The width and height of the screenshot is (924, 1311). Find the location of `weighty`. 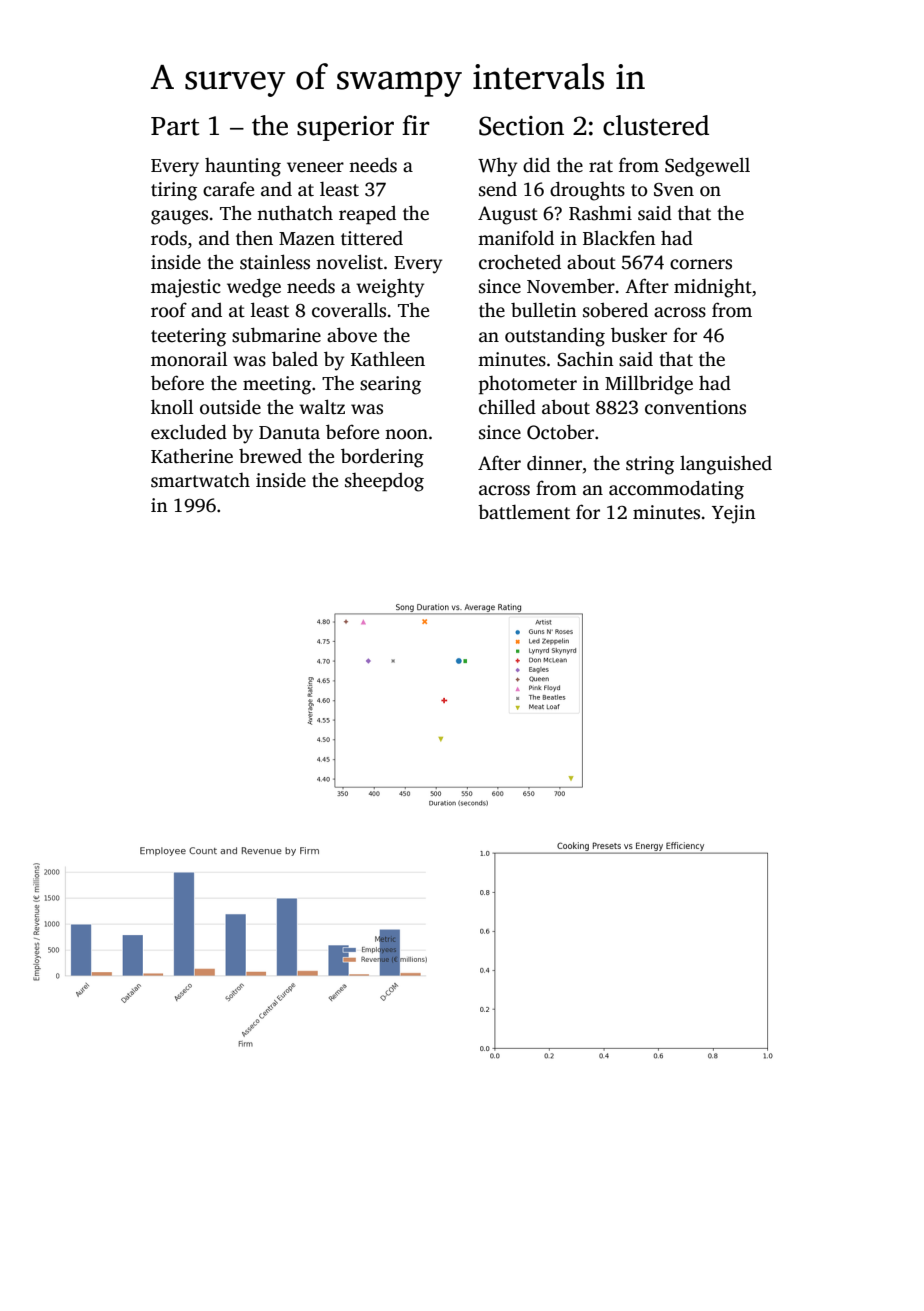

weighty is located at coordinates (390, 288).
